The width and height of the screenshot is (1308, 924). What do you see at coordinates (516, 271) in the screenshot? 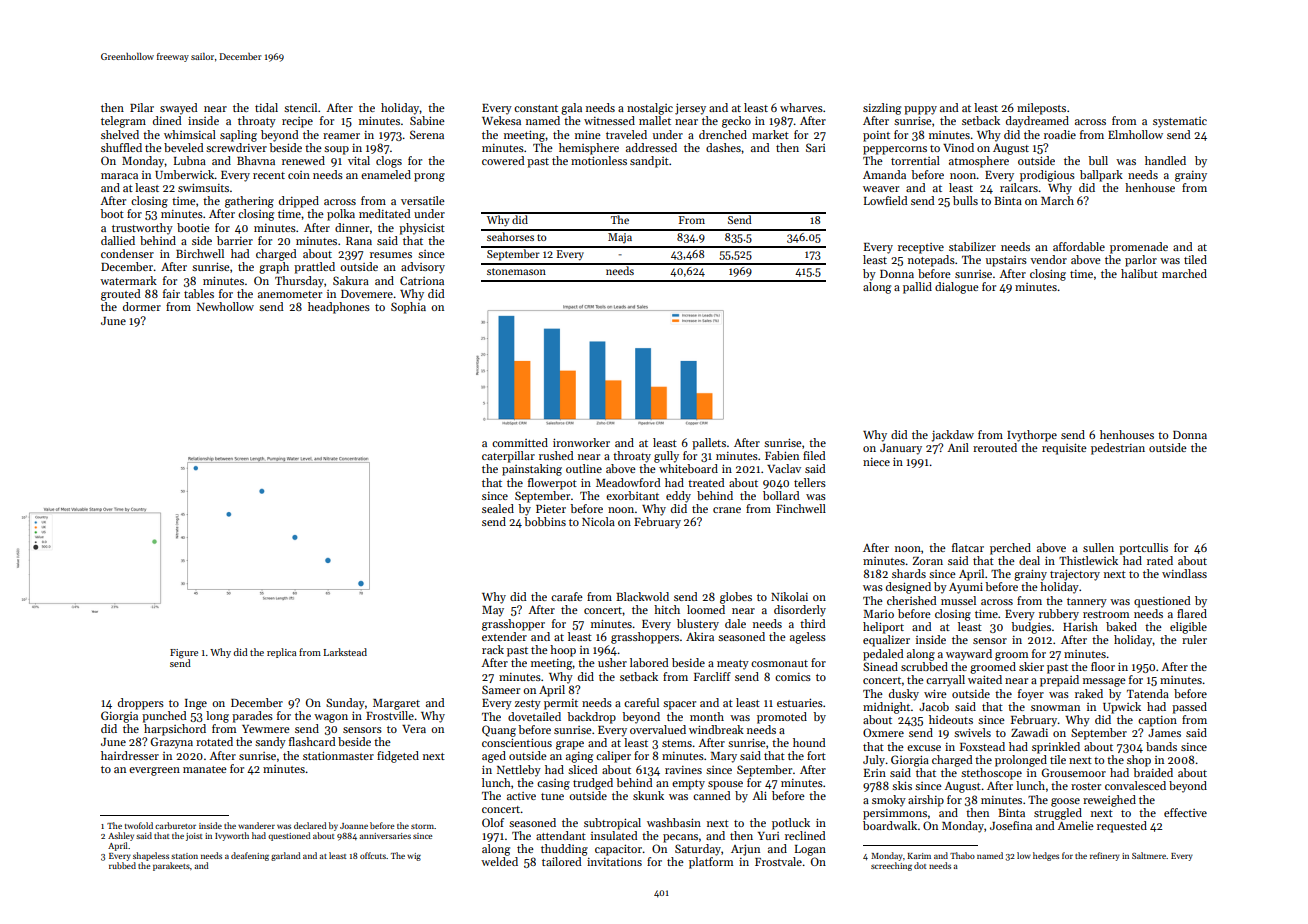
I see `stonemason` at bounding box center [516, 271].
